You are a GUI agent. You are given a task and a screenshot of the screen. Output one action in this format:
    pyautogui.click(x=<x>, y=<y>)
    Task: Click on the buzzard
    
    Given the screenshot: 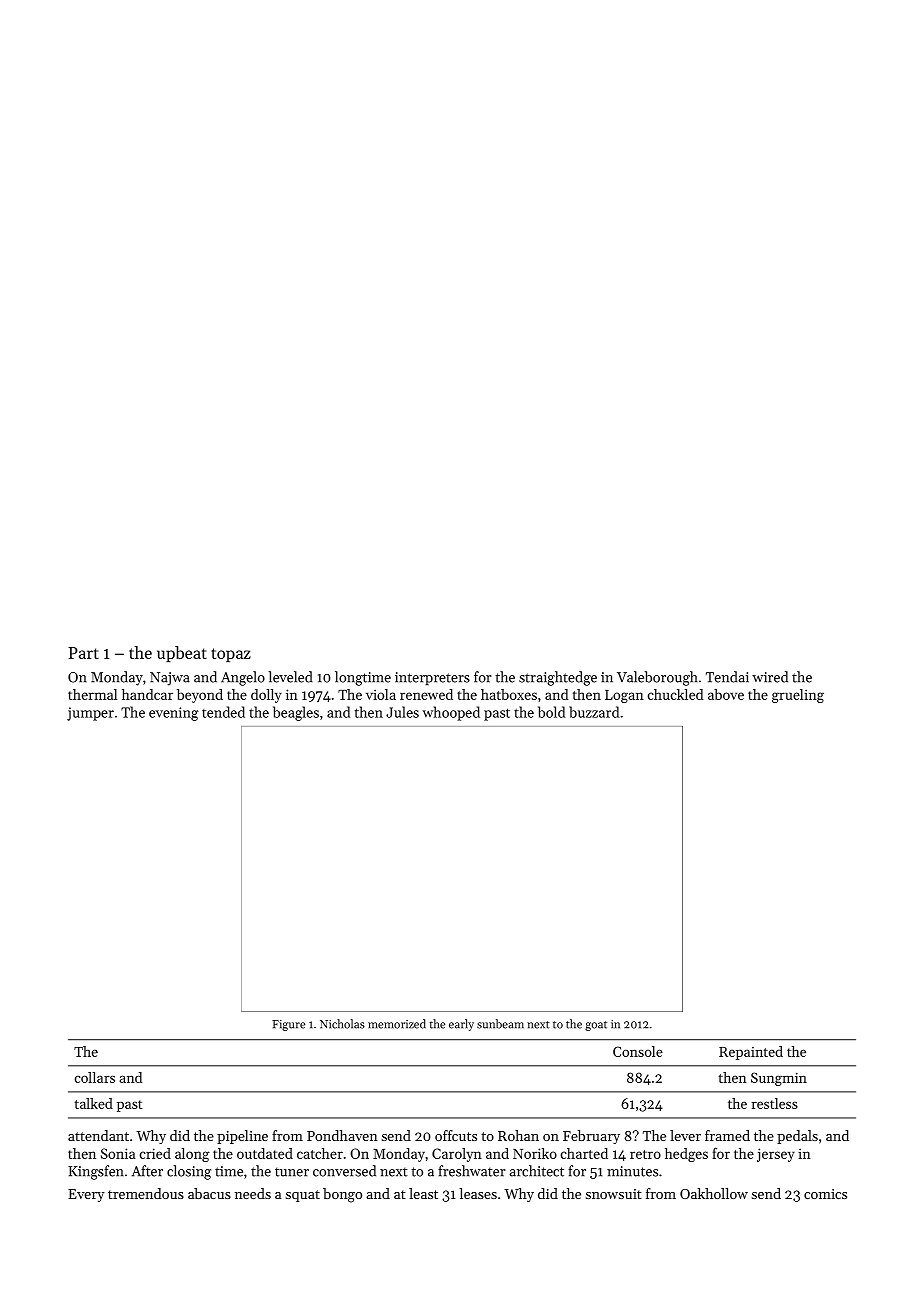 What is the action you would take?
    pyautogui.click(x=594, y=712)
